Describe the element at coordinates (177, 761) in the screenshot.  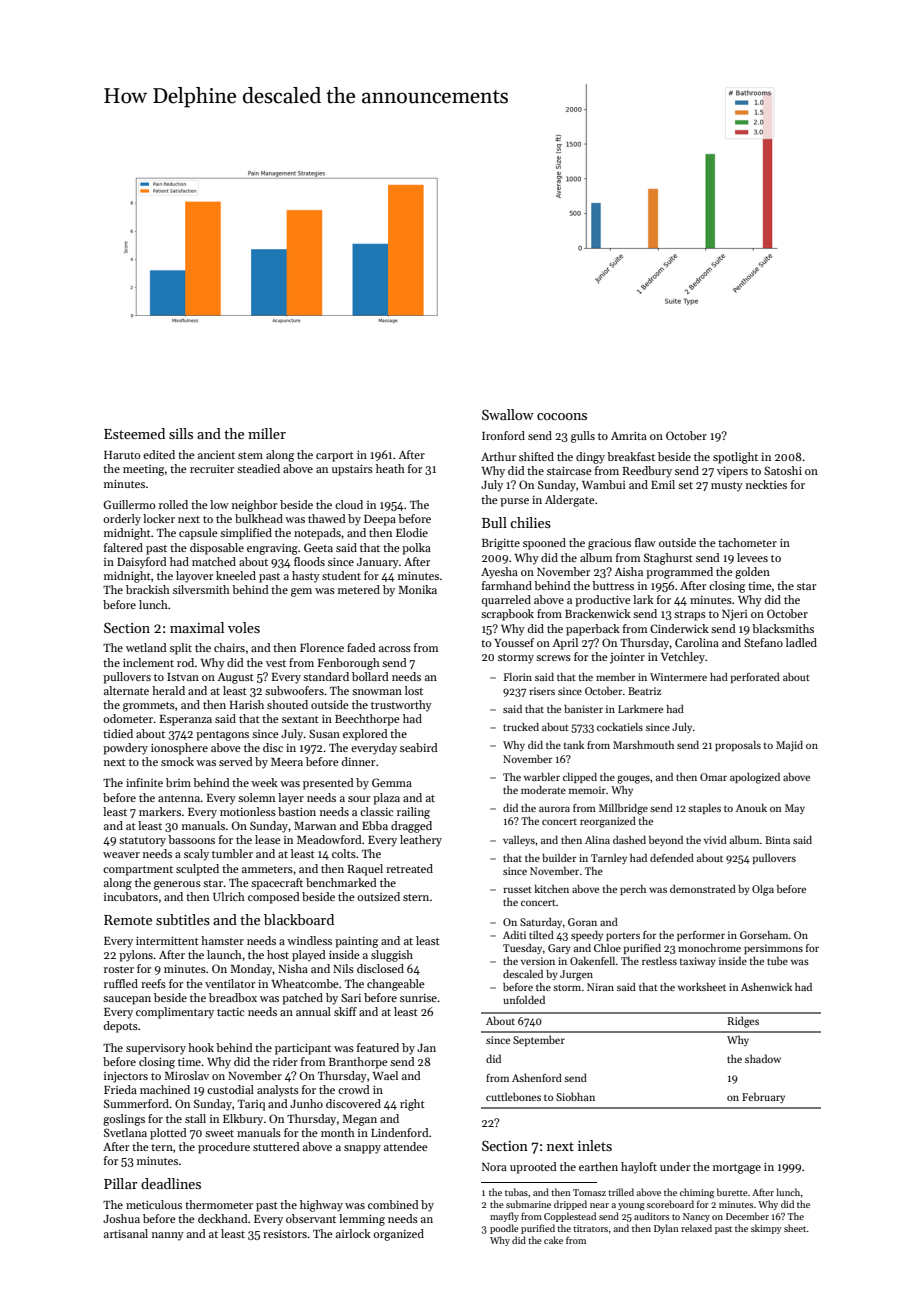
I see `smock` at that location.
